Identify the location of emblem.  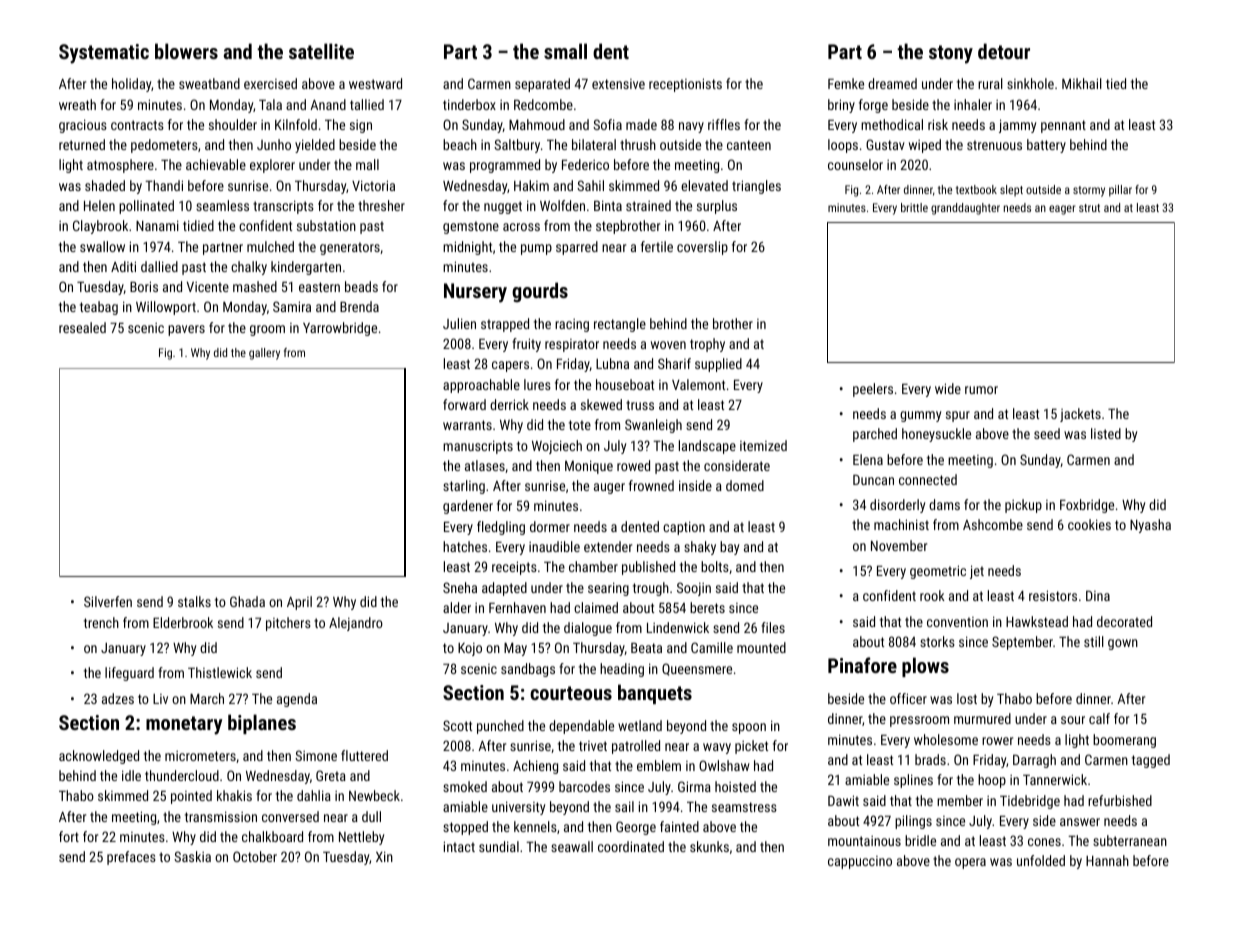
(659, 765).
